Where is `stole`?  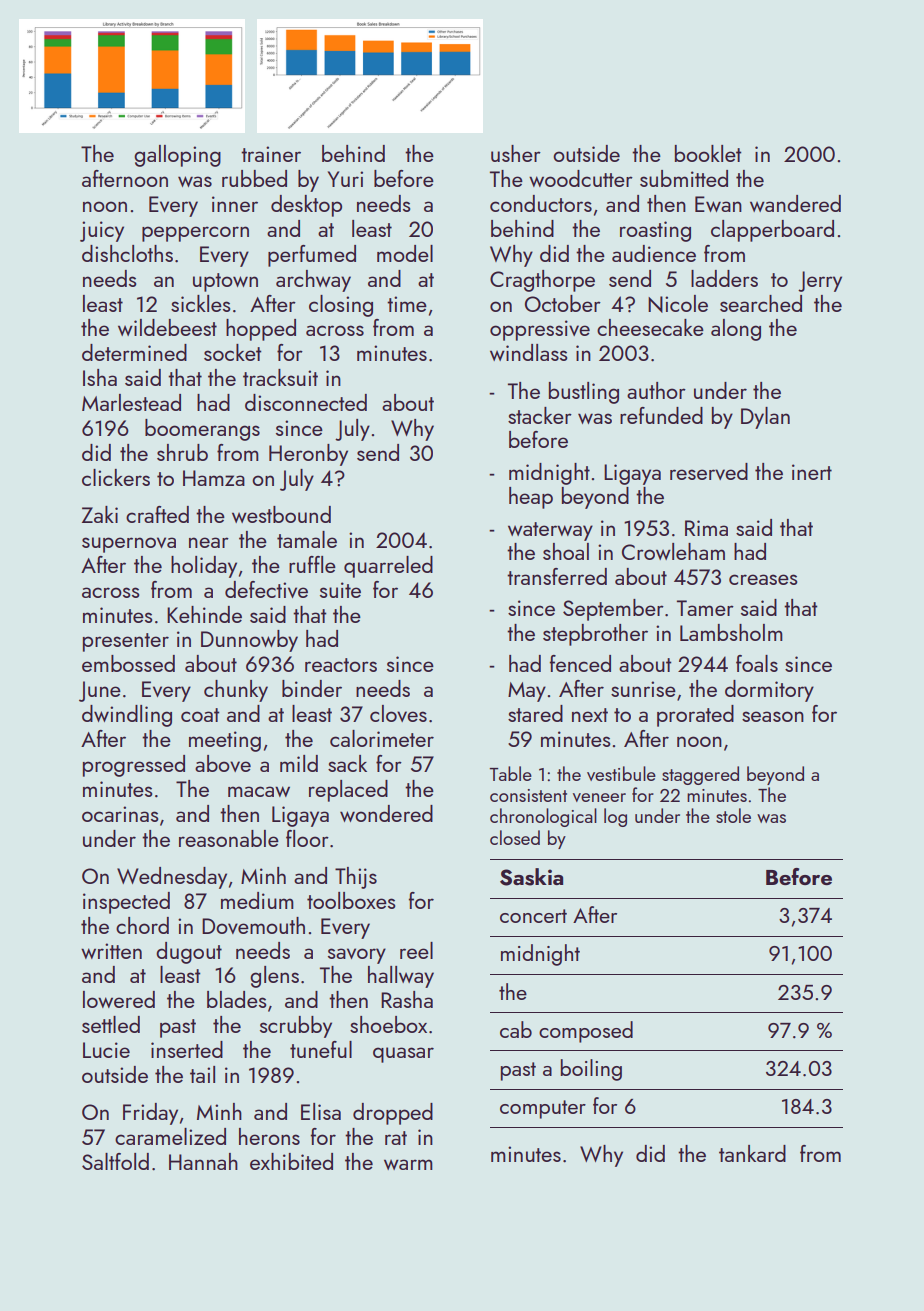 stole is located at coordinates (733, 815).
